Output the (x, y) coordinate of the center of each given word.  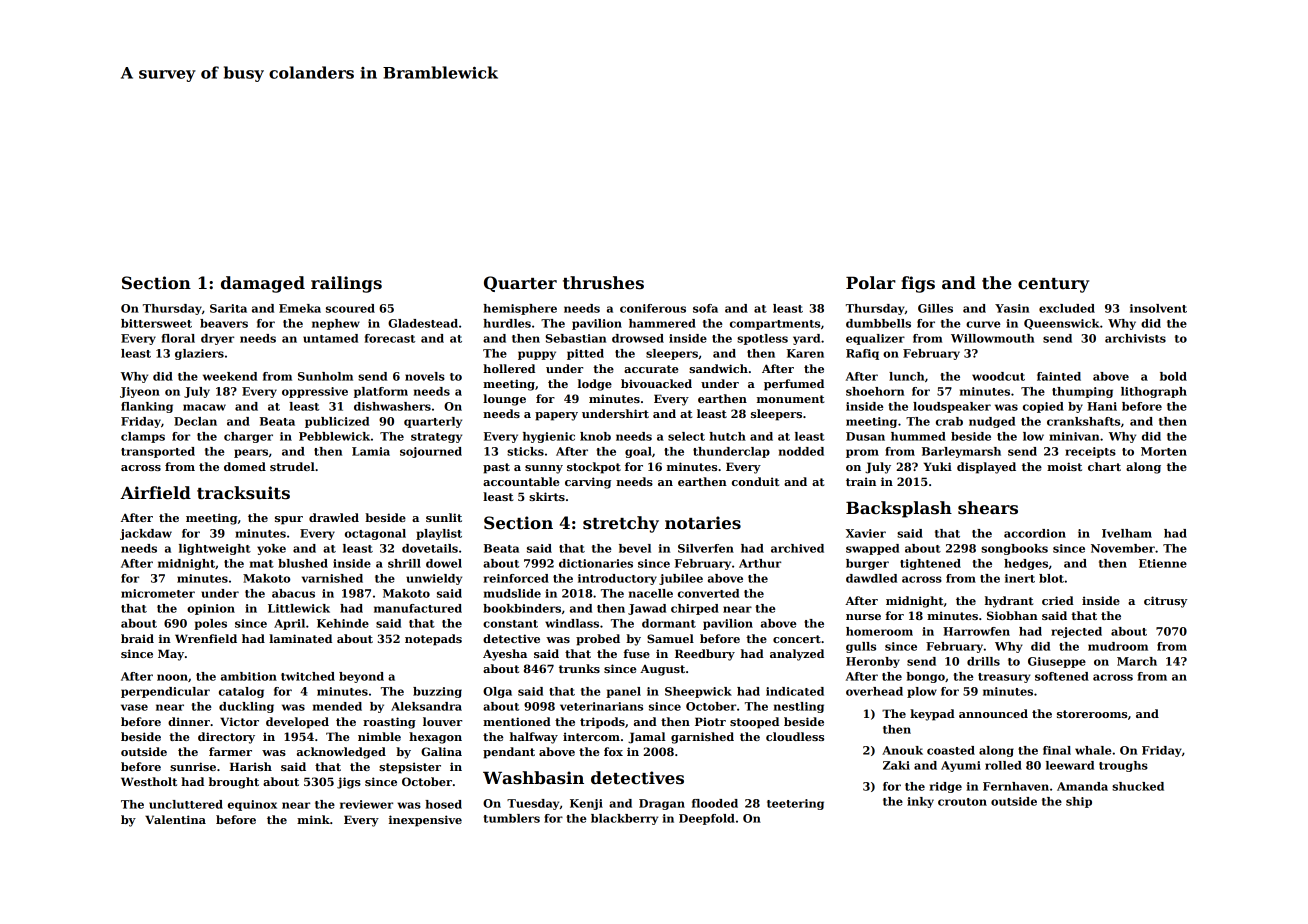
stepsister (410, 768)
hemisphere (520, 309)
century (1053, 285)
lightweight (215, 549)
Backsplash (899, 509)
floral (178, 338)
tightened (930, 564)
